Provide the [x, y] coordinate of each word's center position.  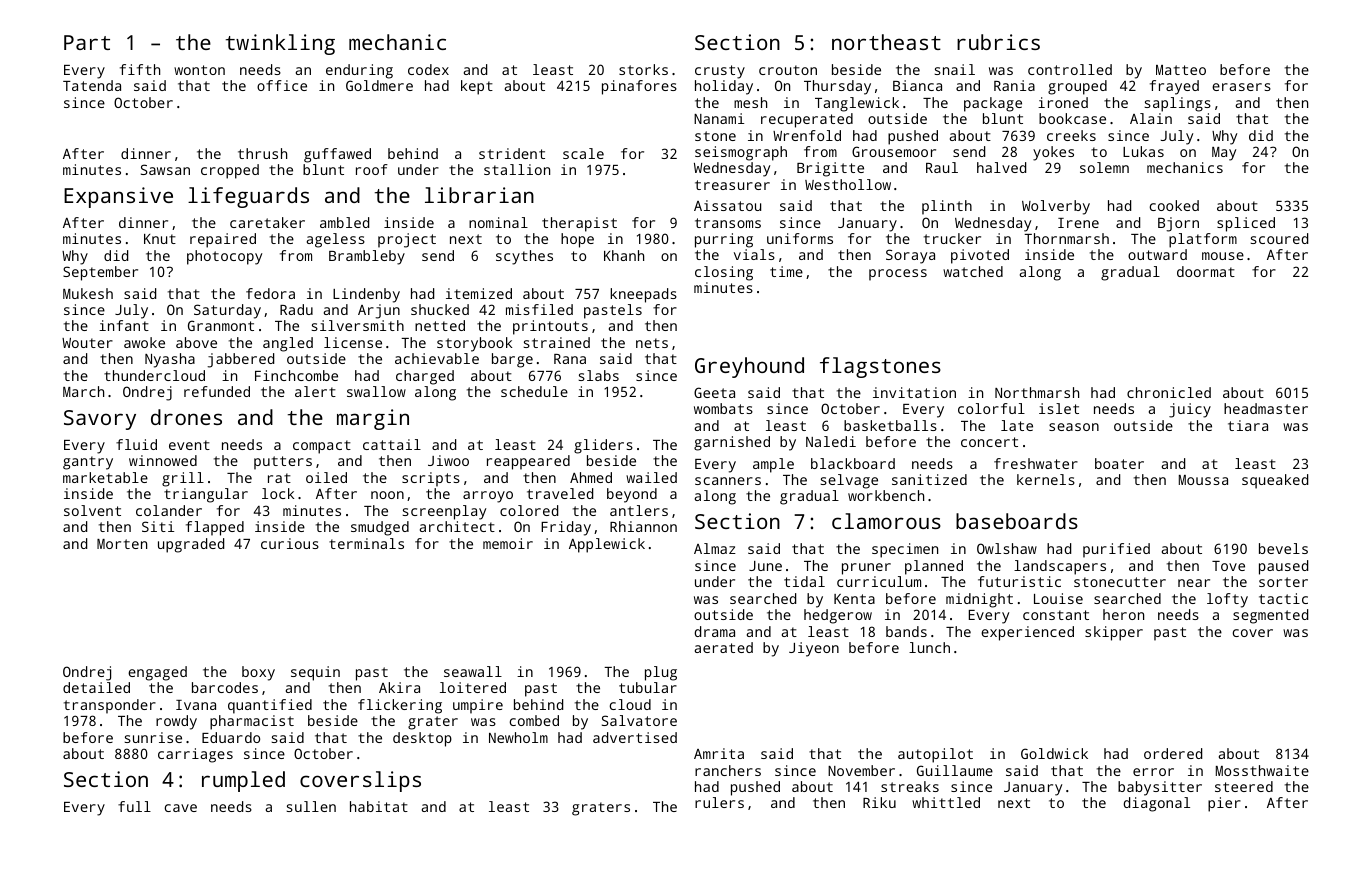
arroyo [488, 497]
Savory [100, 420]
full [134, 806]
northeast [886, 42]
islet [1059, 408]
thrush [262, 153]
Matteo [1181, 70]
